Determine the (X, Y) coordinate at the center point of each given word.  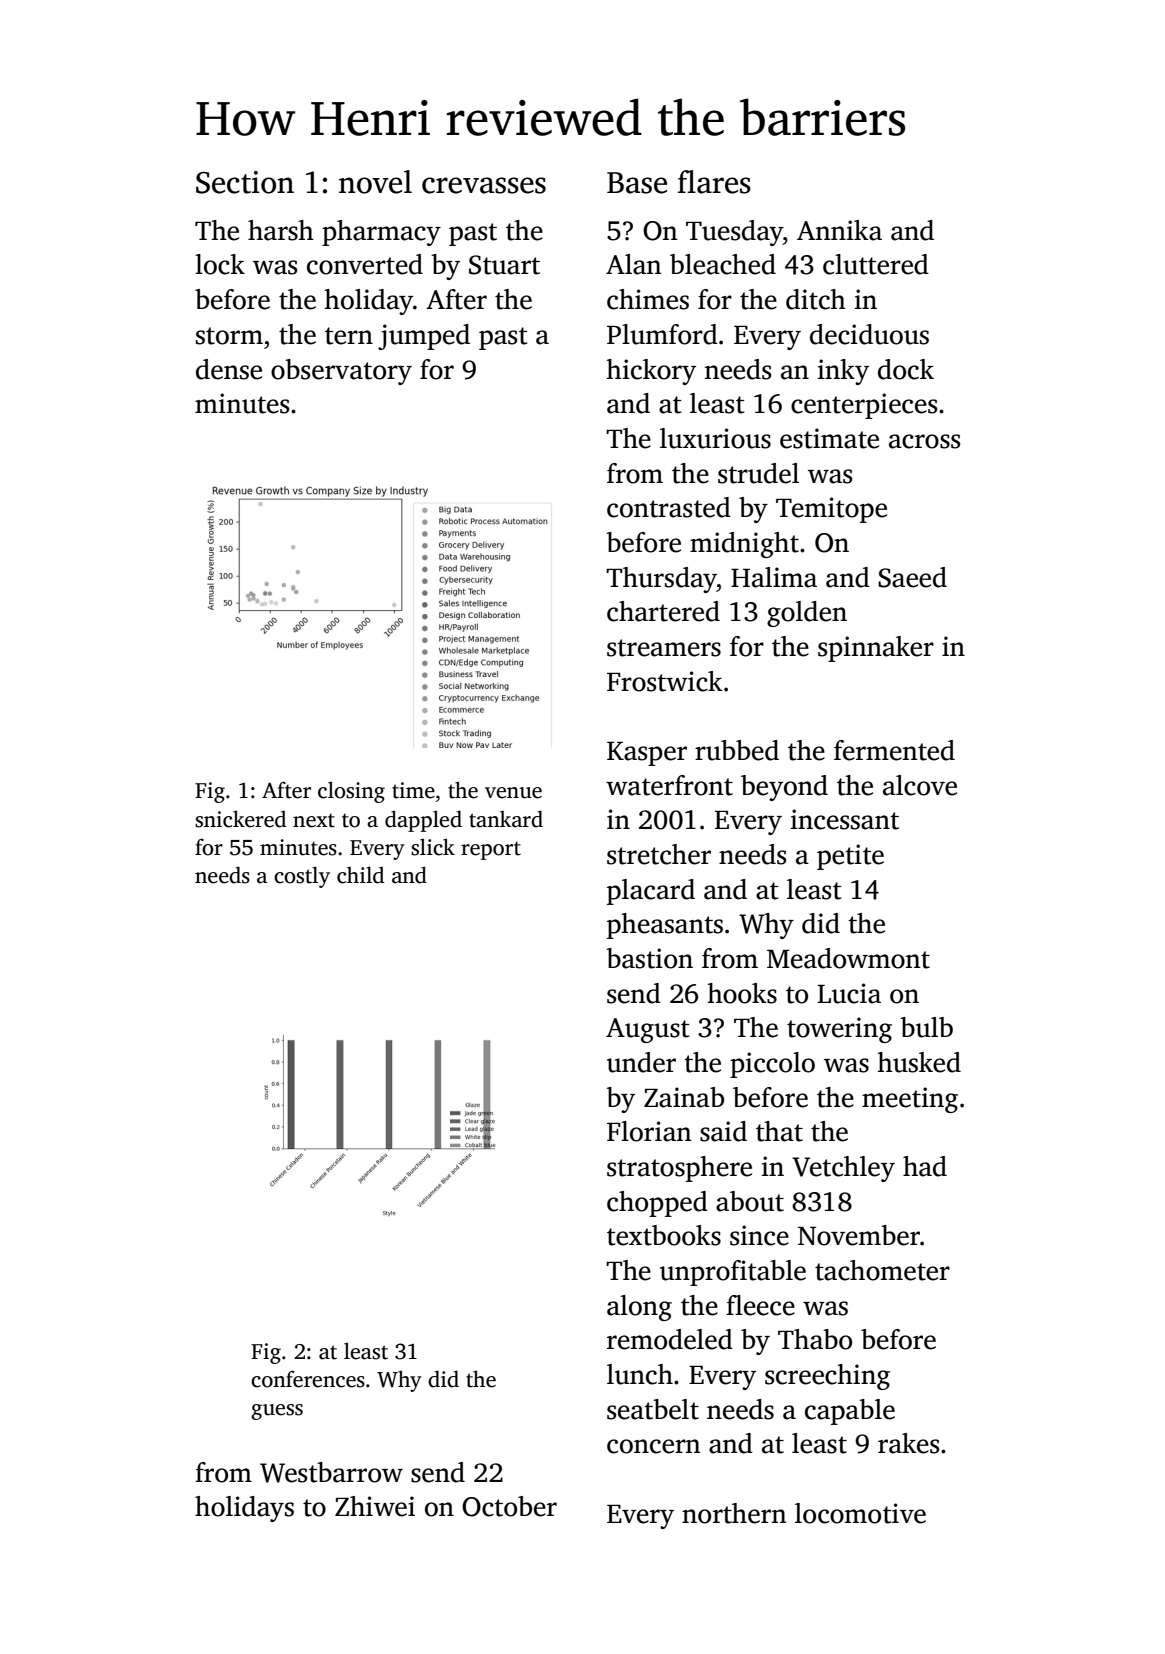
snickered (240, 819)
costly (302, 877)
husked (919, 1062)
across (924, 441)
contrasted (669, 507)
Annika (839, 230)
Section (245, 182)
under (641, 1062)
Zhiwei (375, 1506)
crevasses (484, 185)
